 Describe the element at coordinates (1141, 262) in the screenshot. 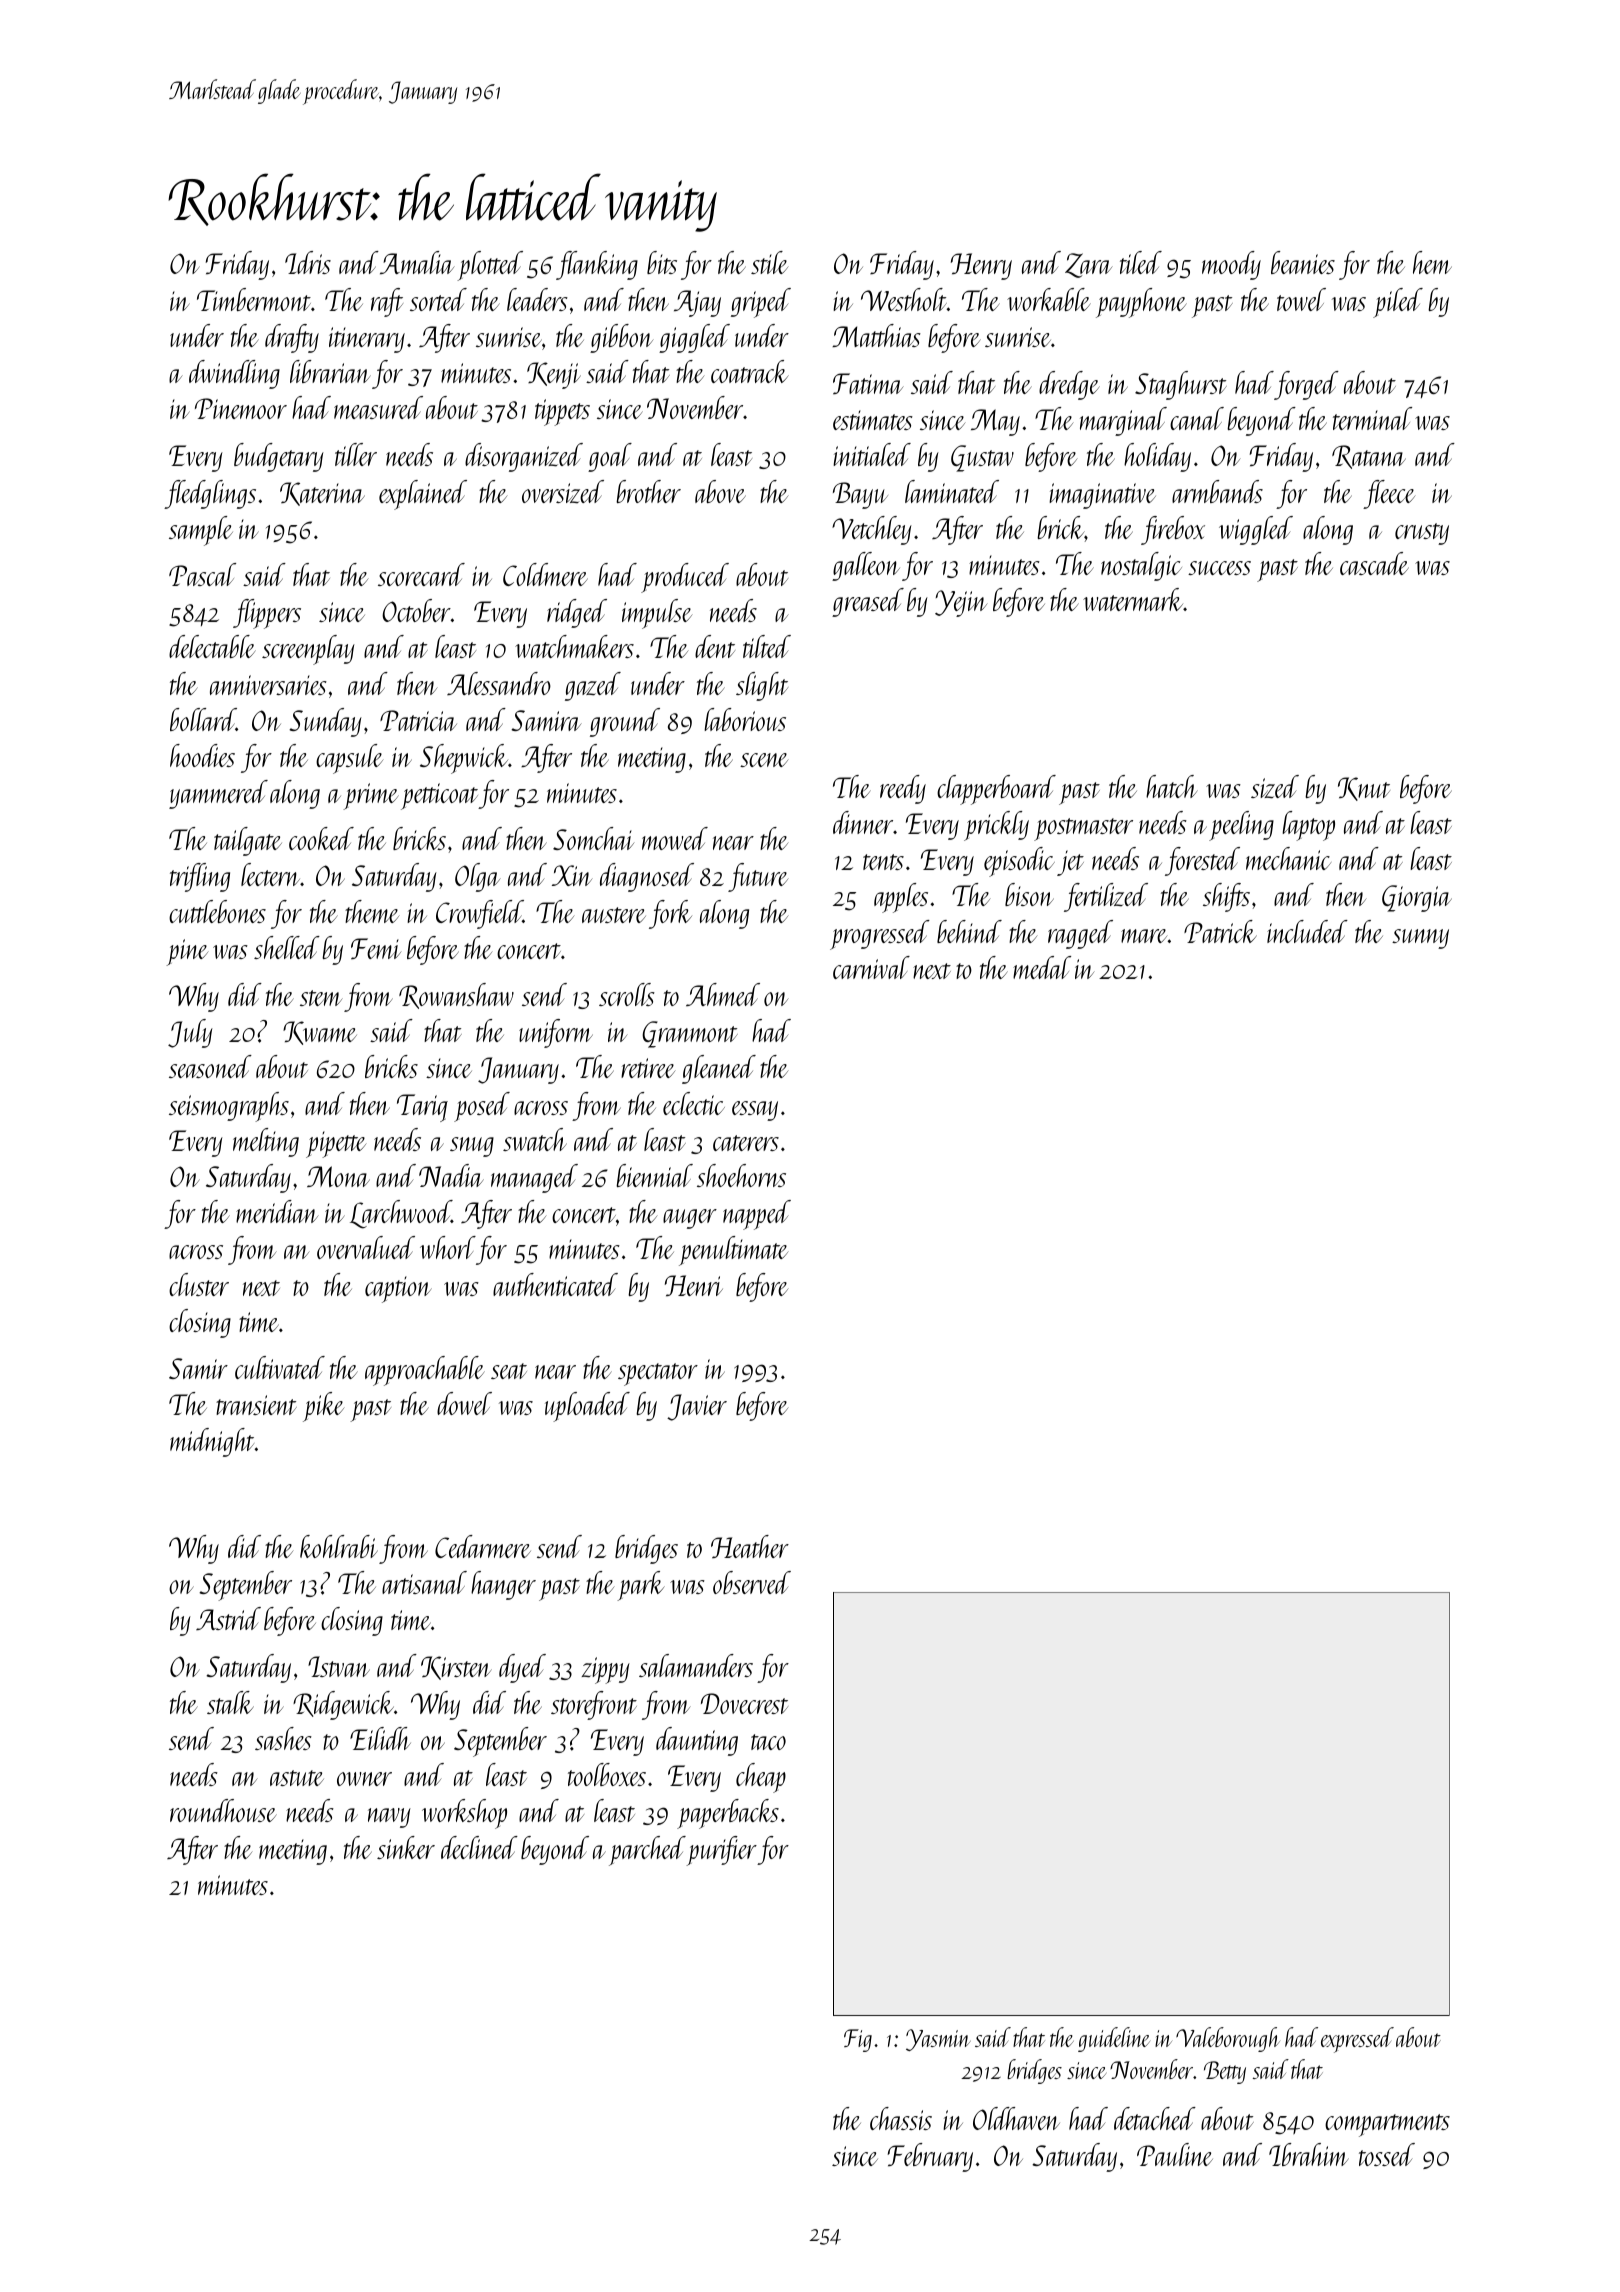

I see `tiled` at that location.
